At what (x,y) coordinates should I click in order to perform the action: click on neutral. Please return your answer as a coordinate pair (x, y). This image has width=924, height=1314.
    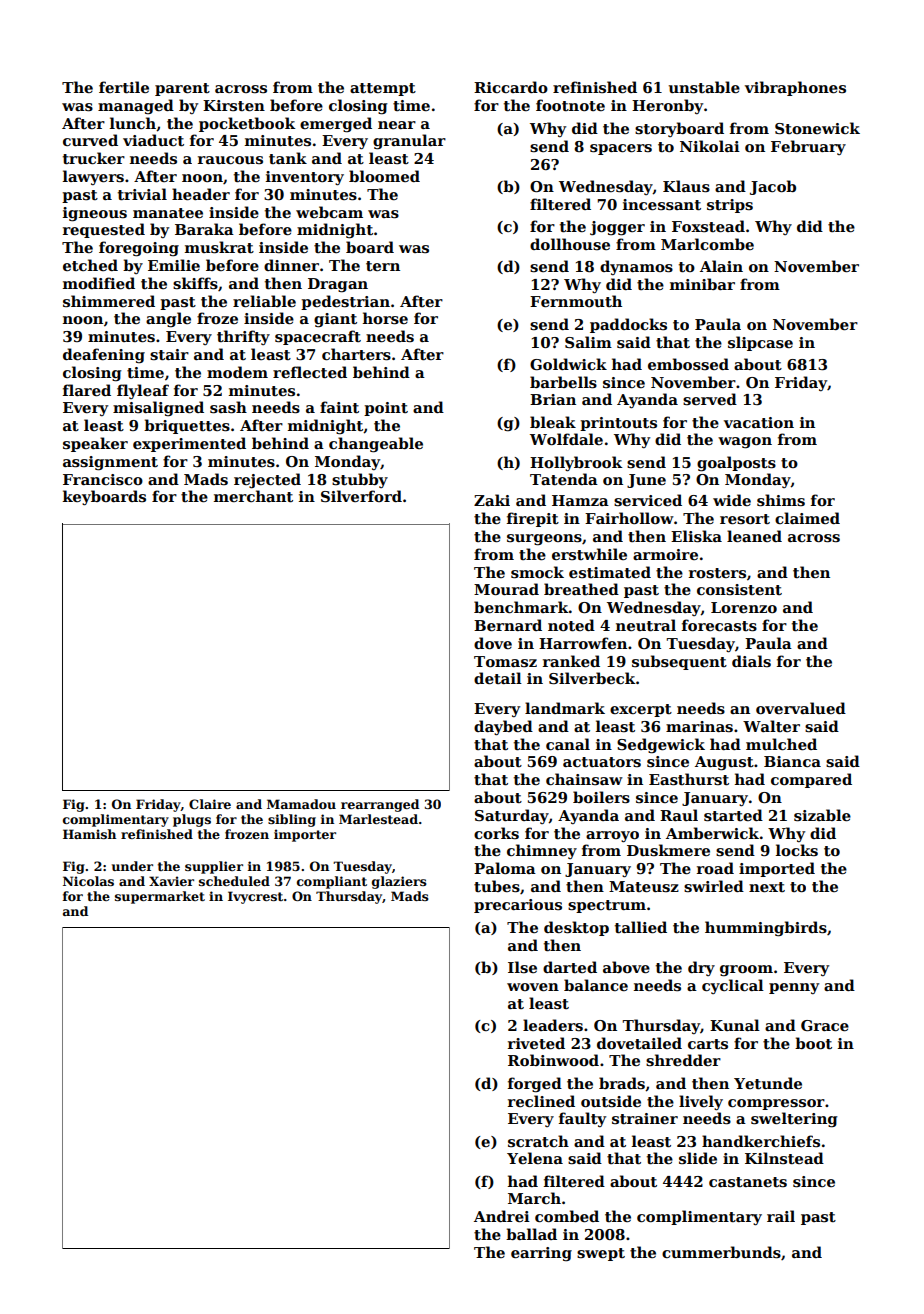
    Looking at the image, I should click on (646, 625).
